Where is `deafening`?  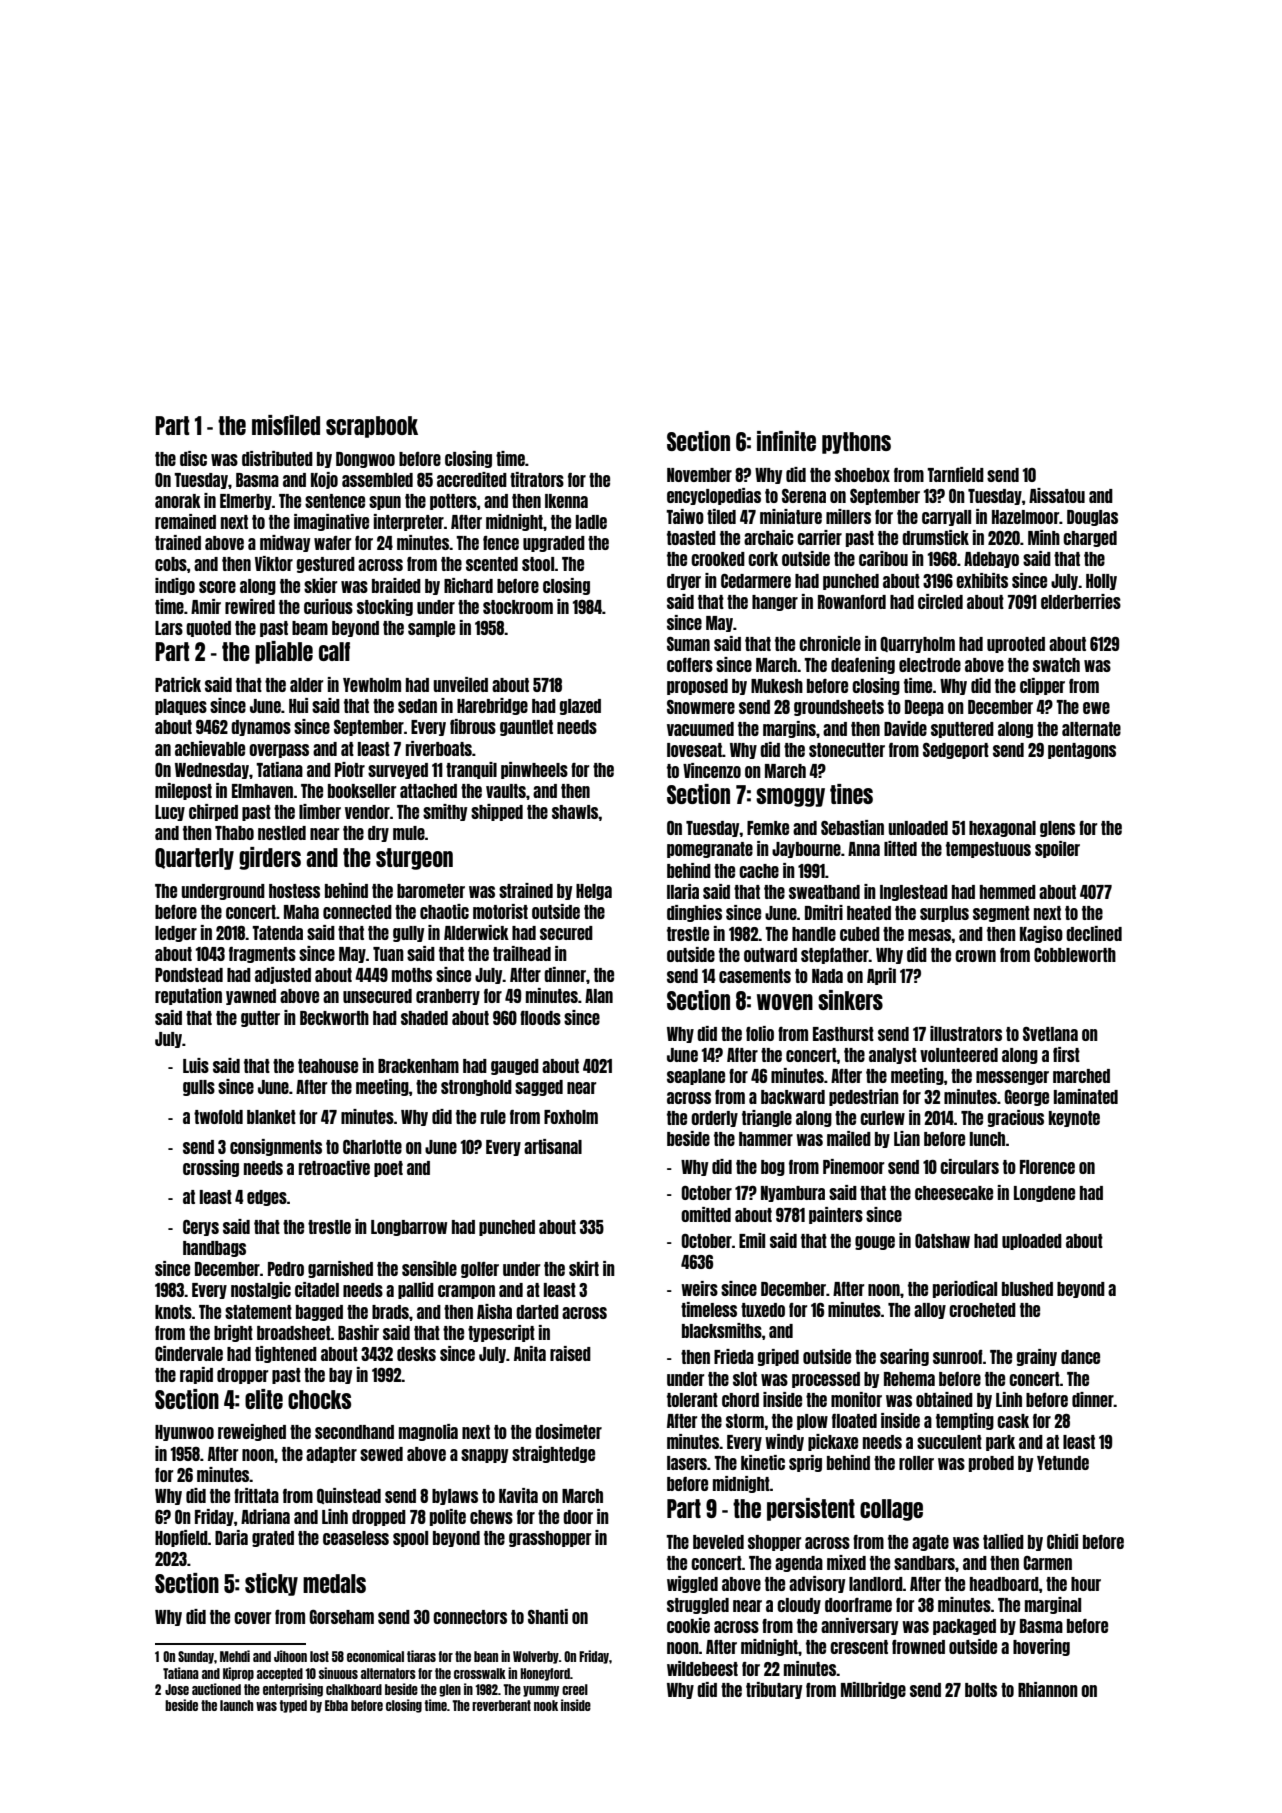 deafening is located at coordinates (863, 665).
